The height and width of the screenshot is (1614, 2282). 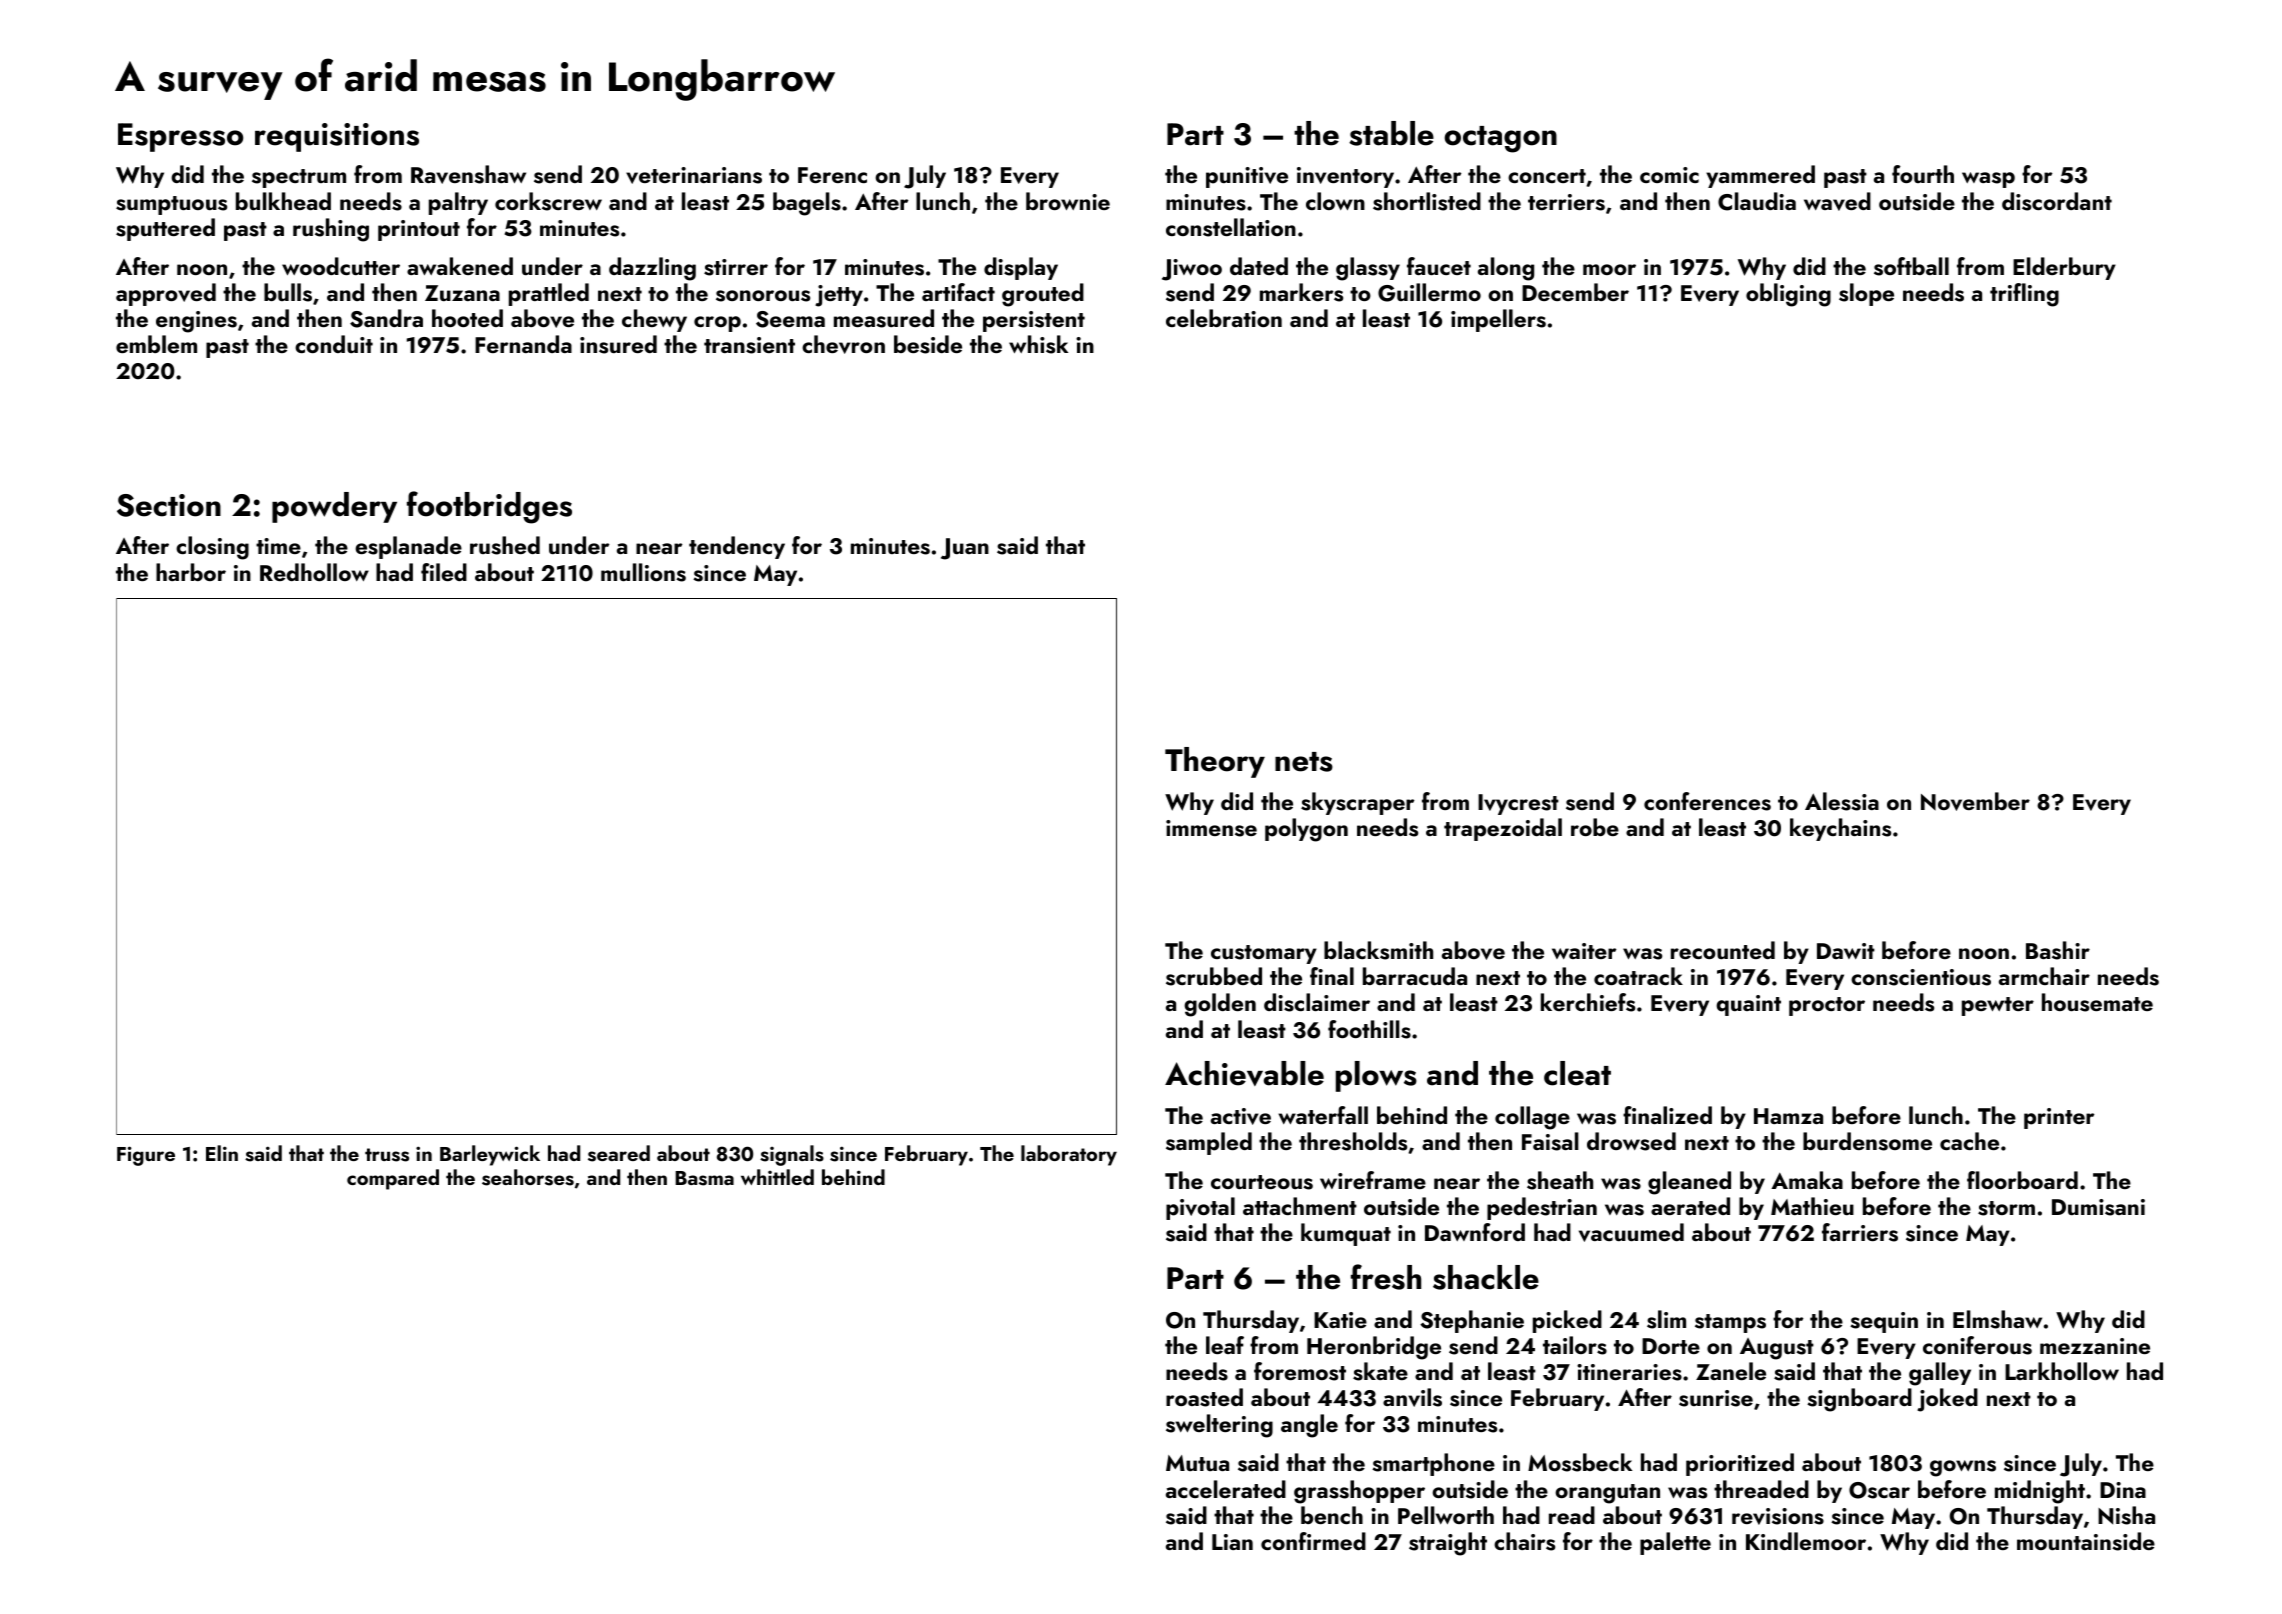 What do you see at coordinates (1498, 320) in the screenshot?
I see `impellers` at bounding box center [1498, 320].
